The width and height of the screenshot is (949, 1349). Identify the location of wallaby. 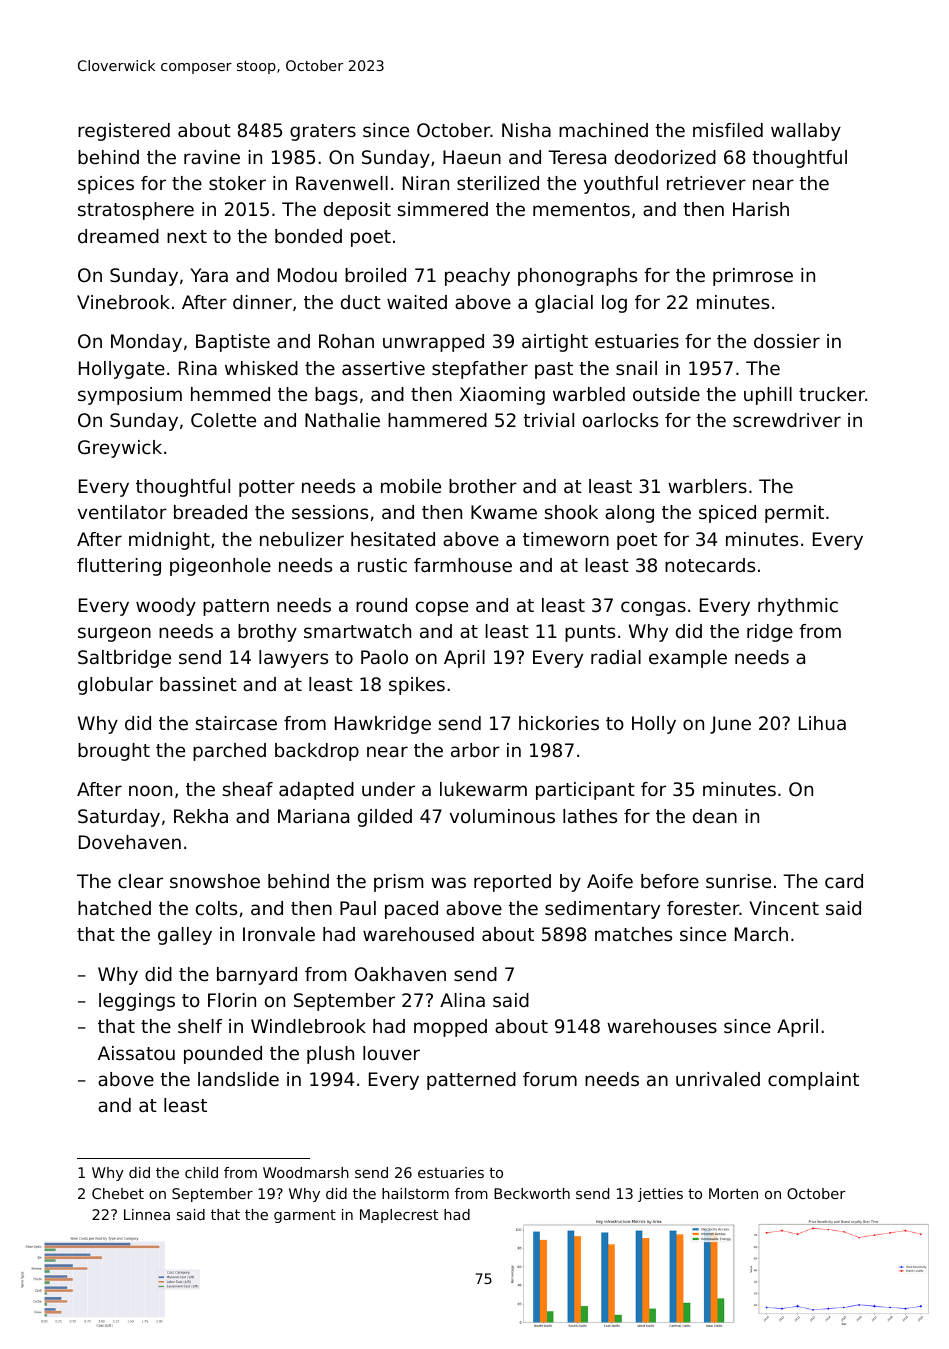
(806, 132).
